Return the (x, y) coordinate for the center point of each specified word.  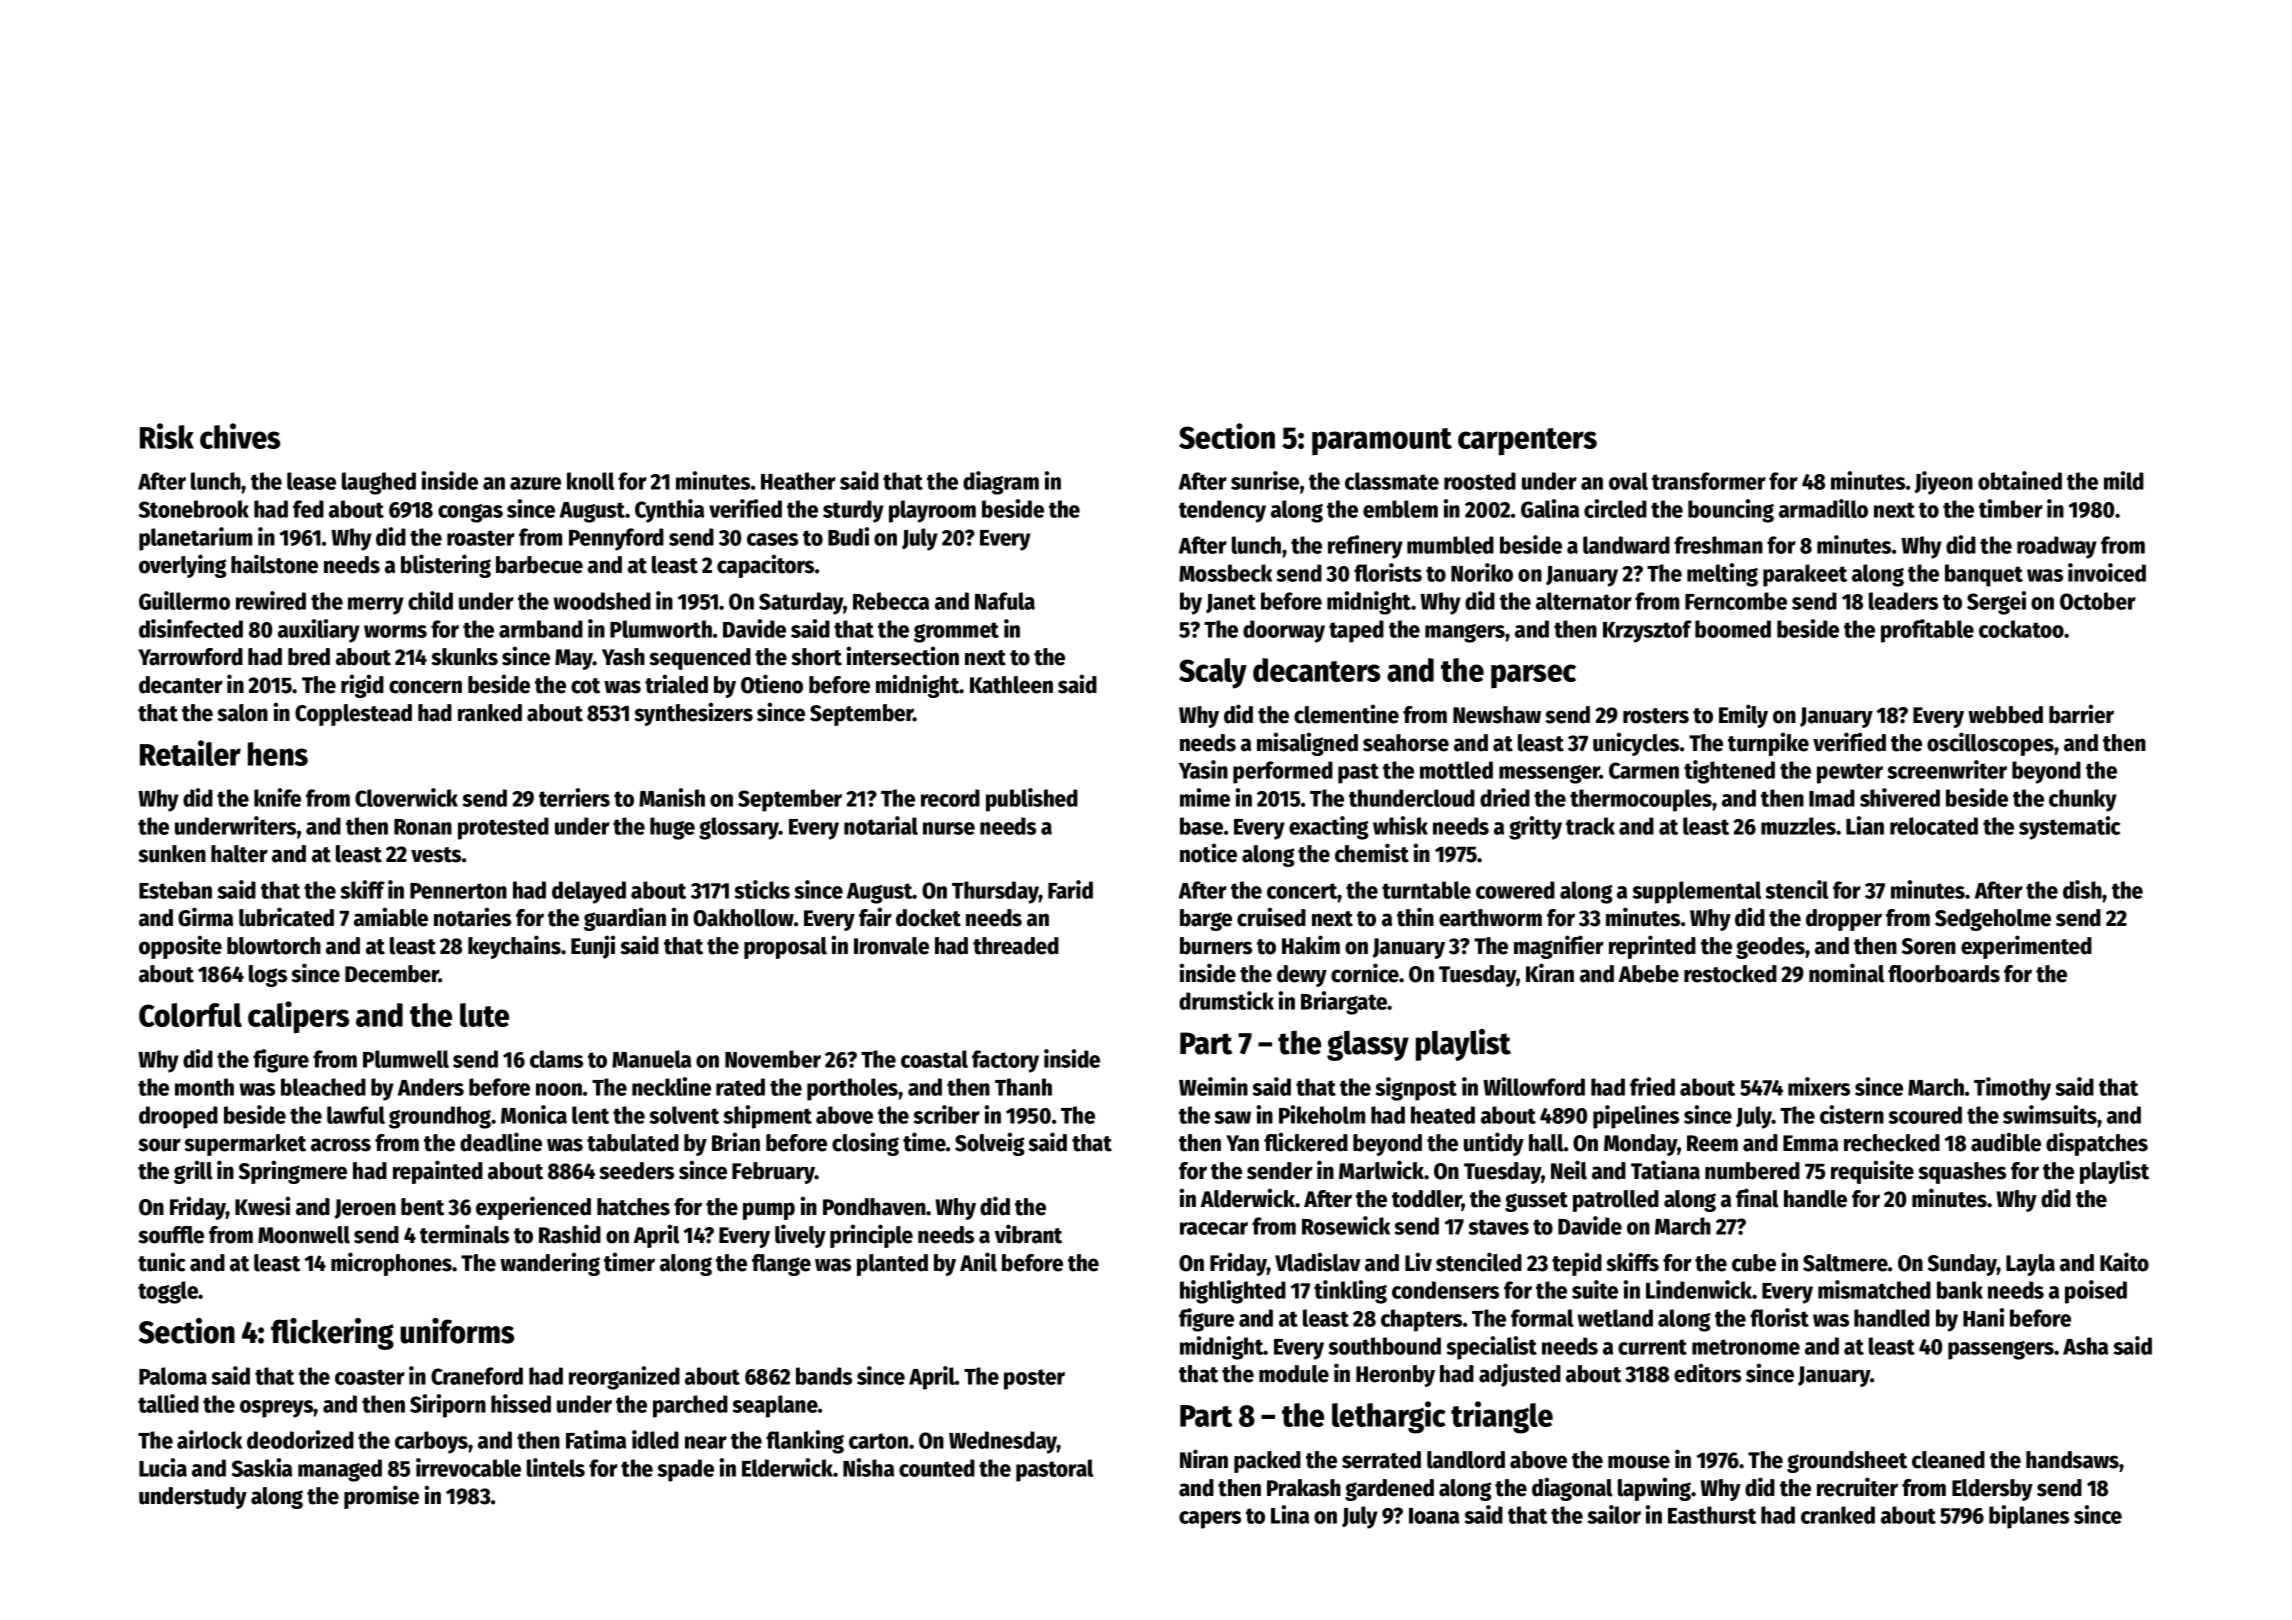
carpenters (1527, 442)
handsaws (2072, 1460)
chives (240, 436)
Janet (1231, 604)
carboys (432, 1442)
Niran (1204, 1459)
